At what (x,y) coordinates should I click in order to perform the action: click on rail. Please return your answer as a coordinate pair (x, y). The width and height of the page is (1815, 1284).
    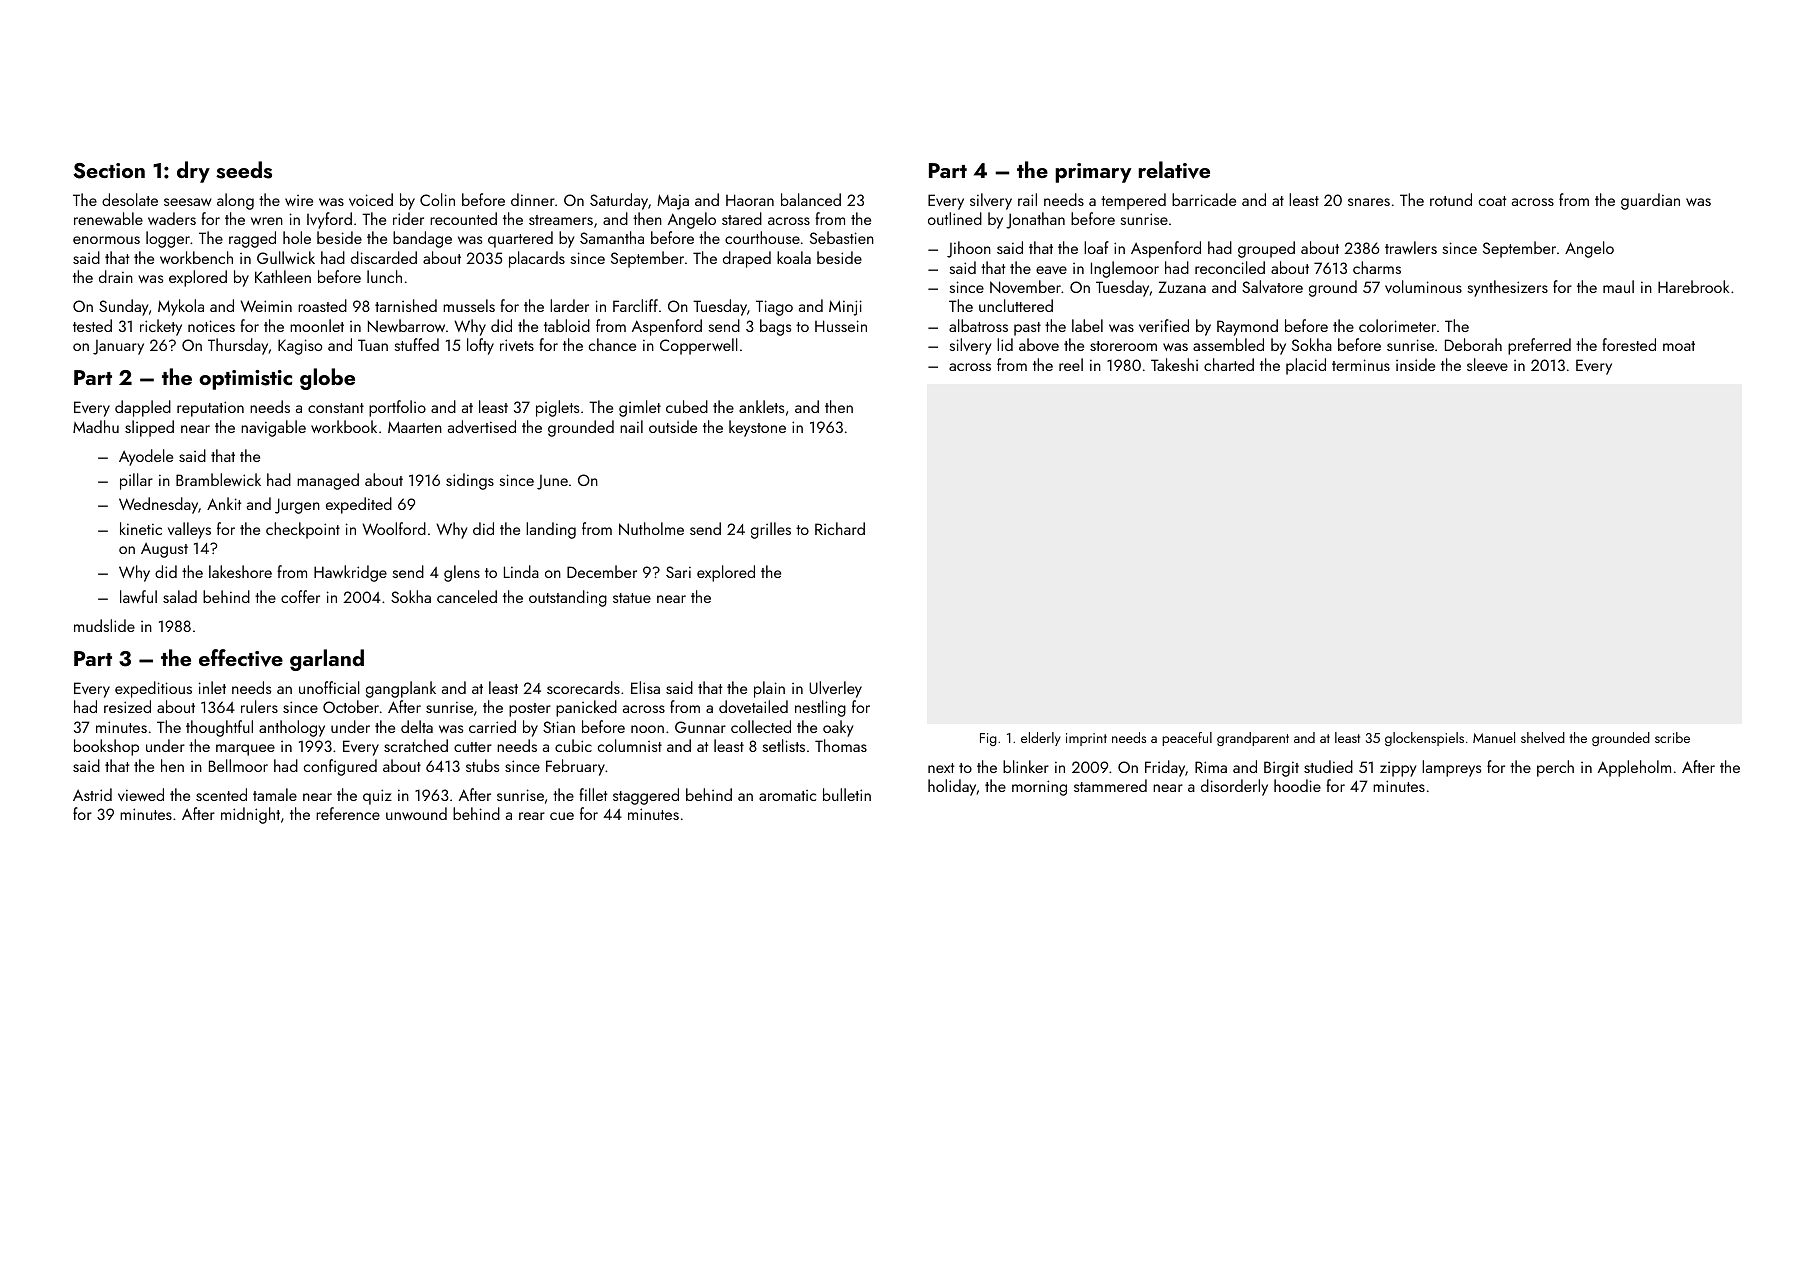
    Looking at the image, I should click on (1027, 199).
